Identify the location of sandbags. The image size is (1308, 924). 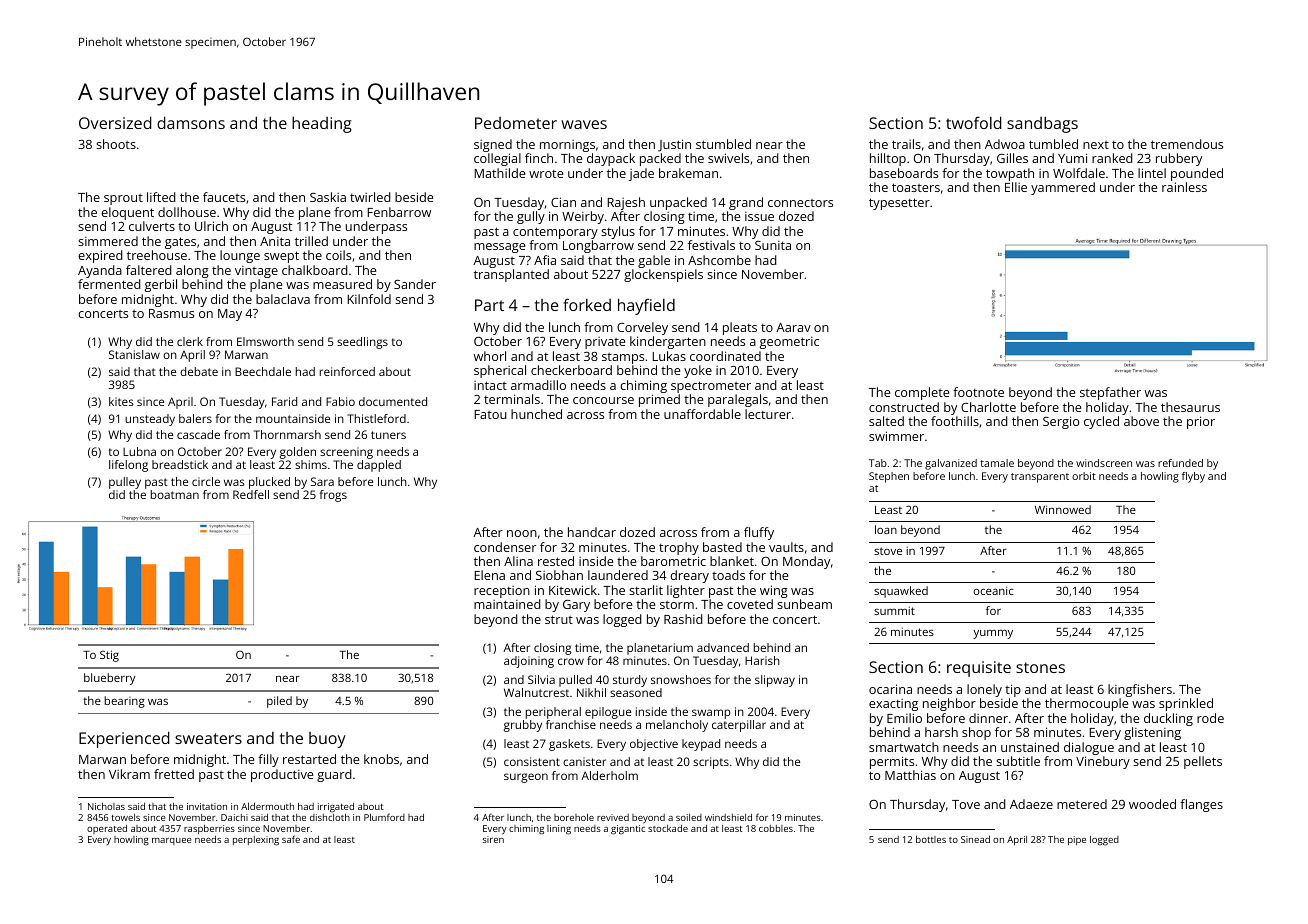
(1042, 125).
